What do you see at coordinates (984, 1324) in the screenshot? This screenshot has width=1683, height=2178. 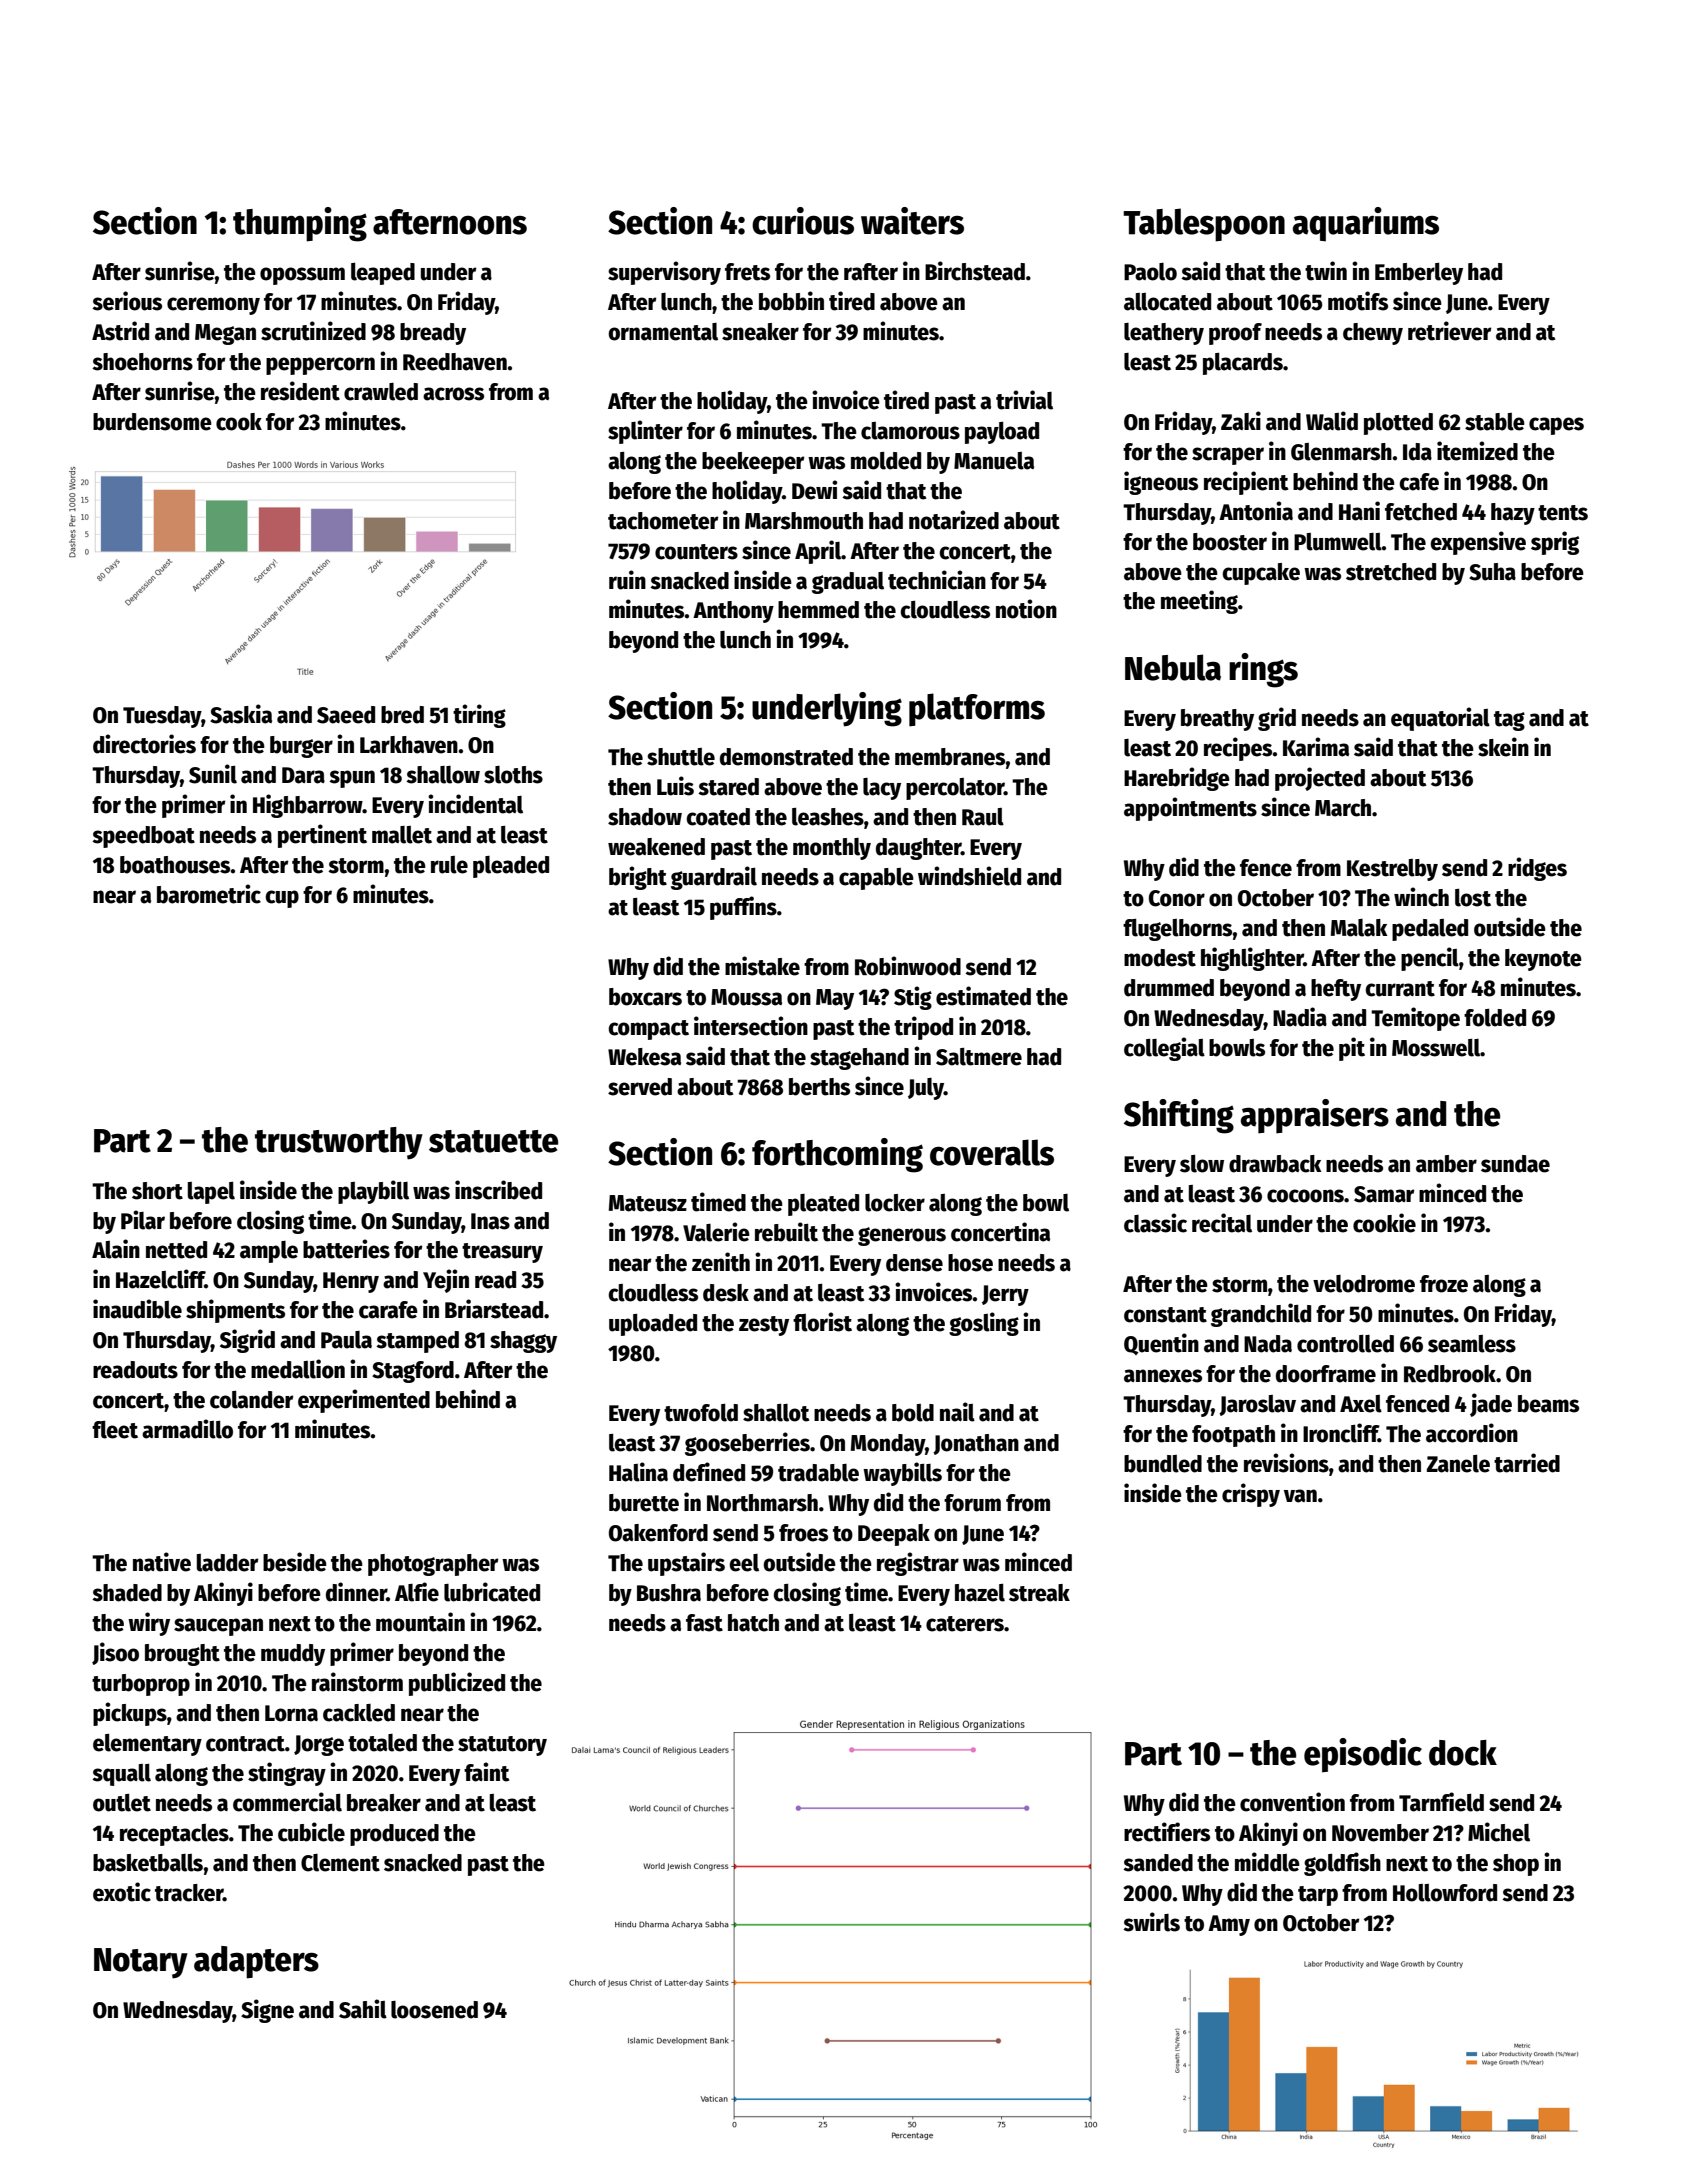 I see `gosling` at bounding box center [984, 1324].
